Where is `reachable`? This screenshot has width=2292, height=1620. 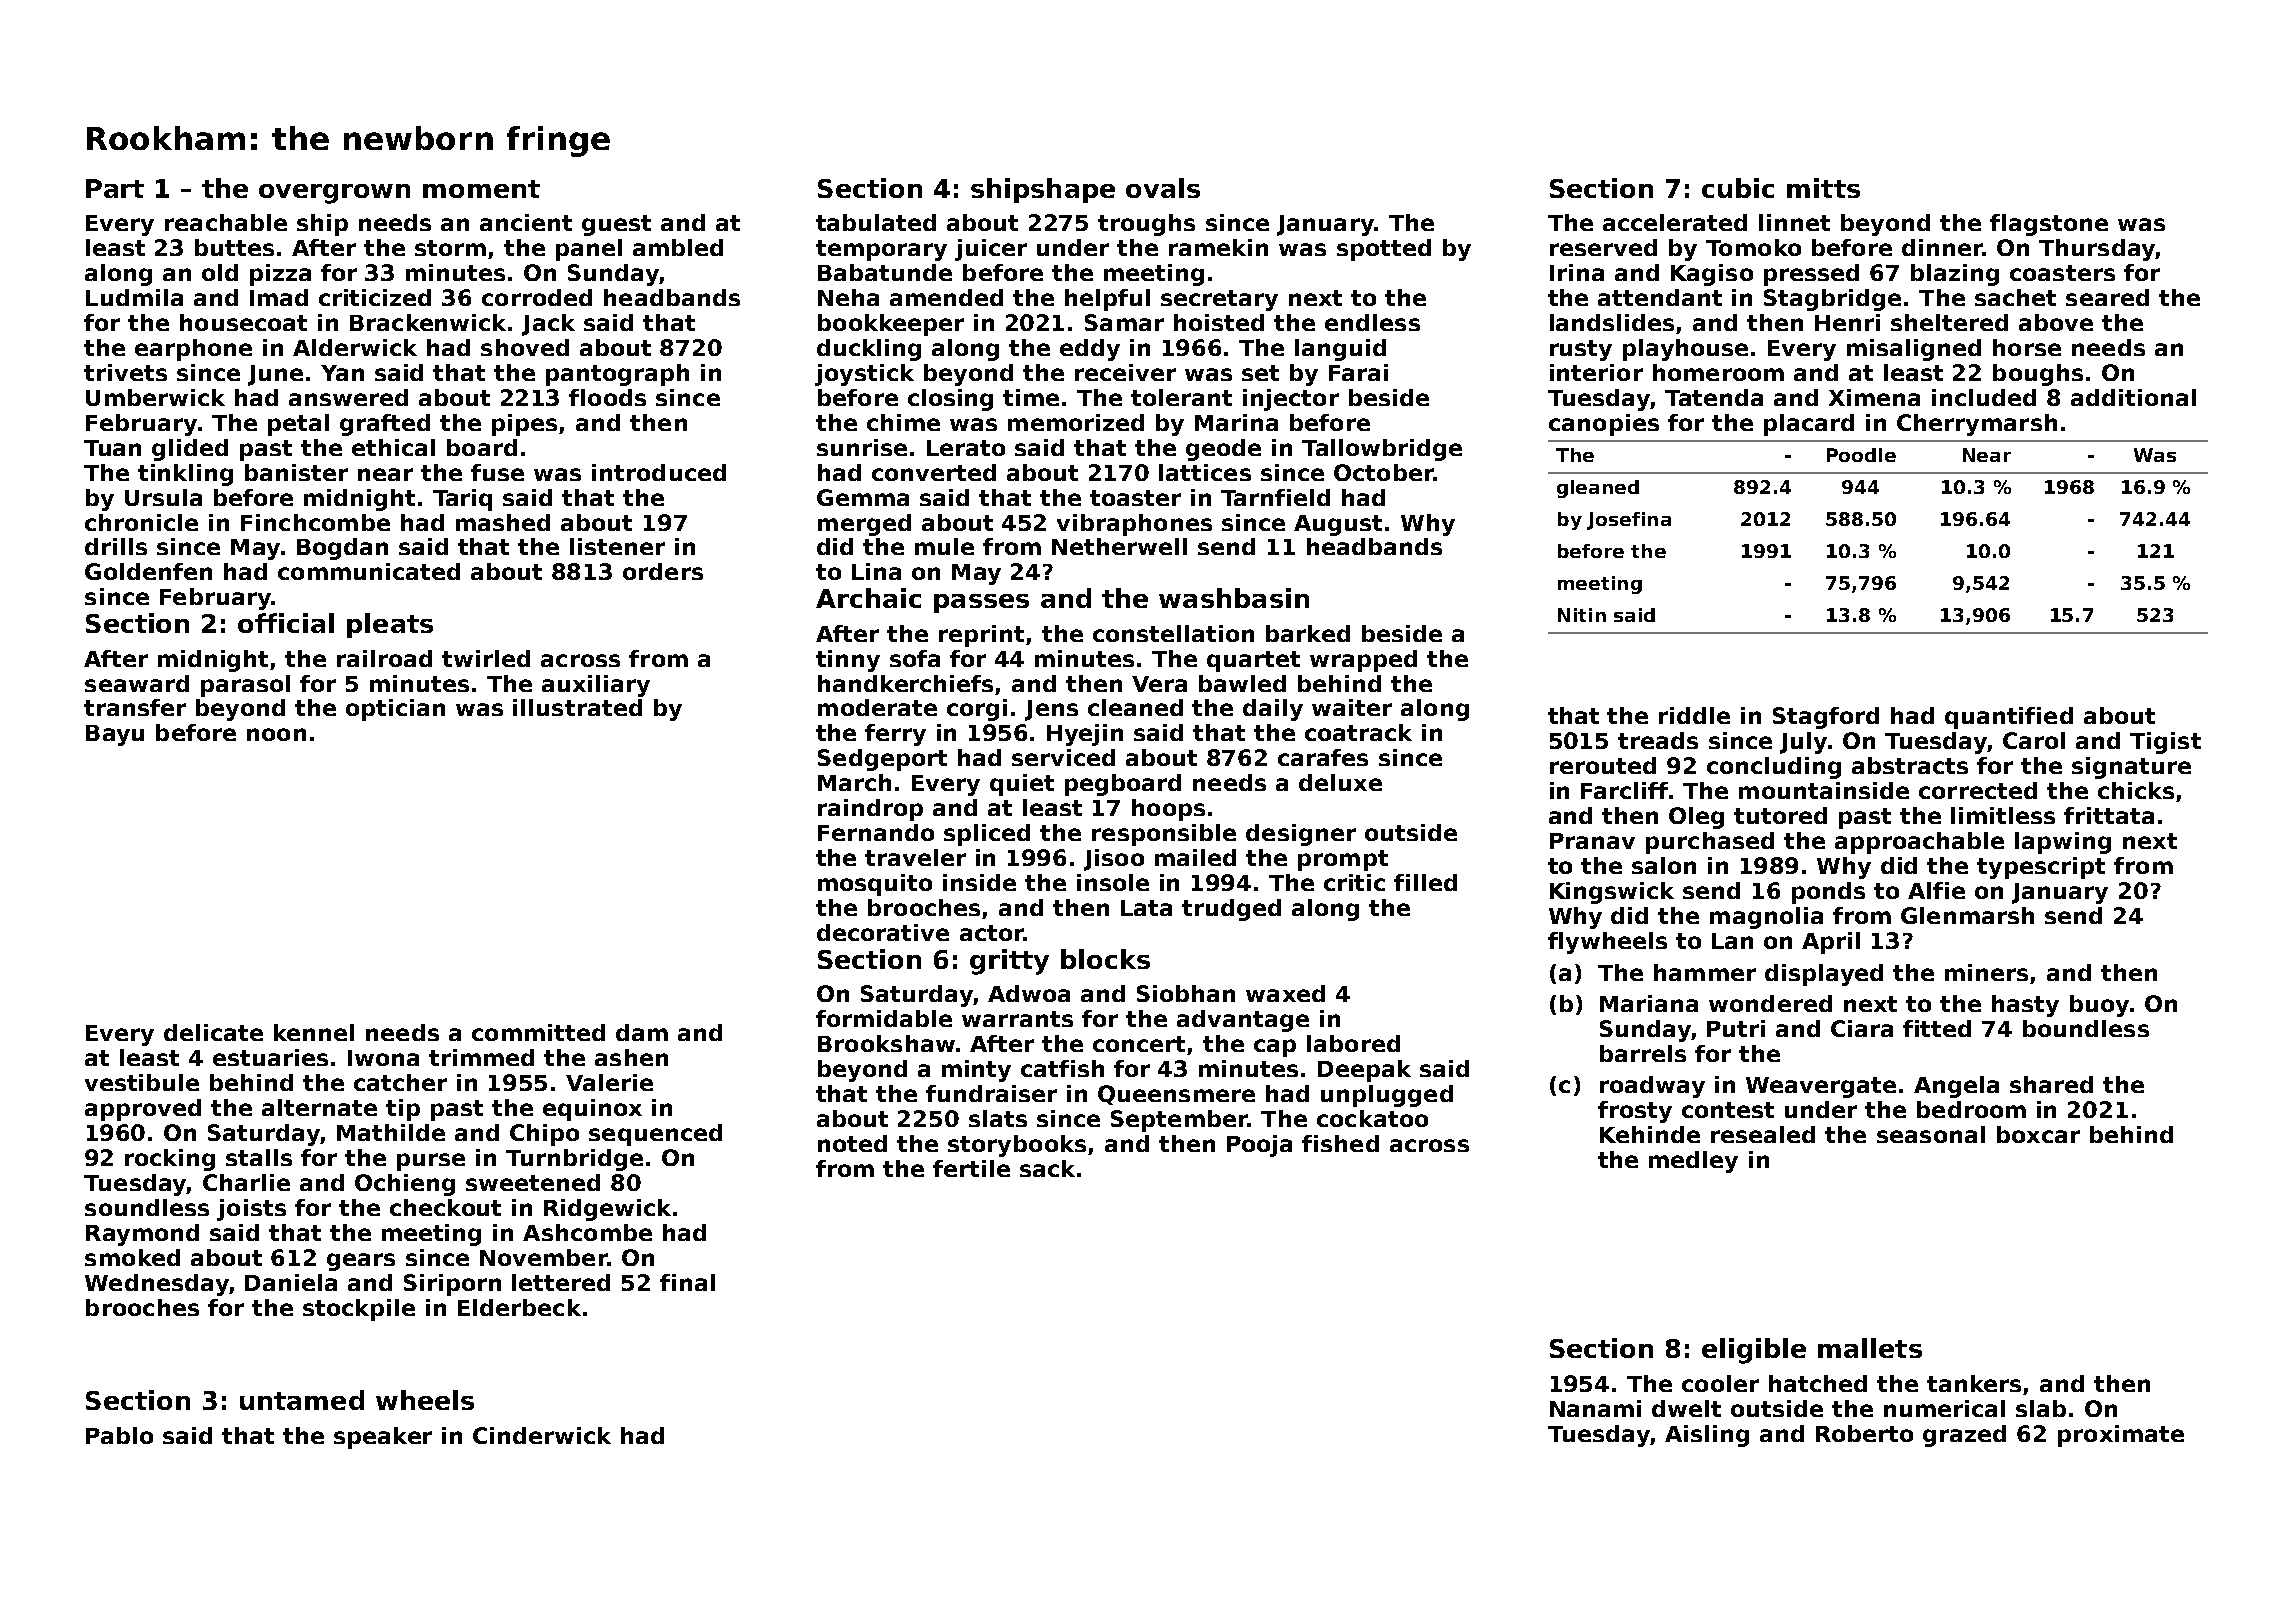 reachable is located at coordinates (226, 222).
